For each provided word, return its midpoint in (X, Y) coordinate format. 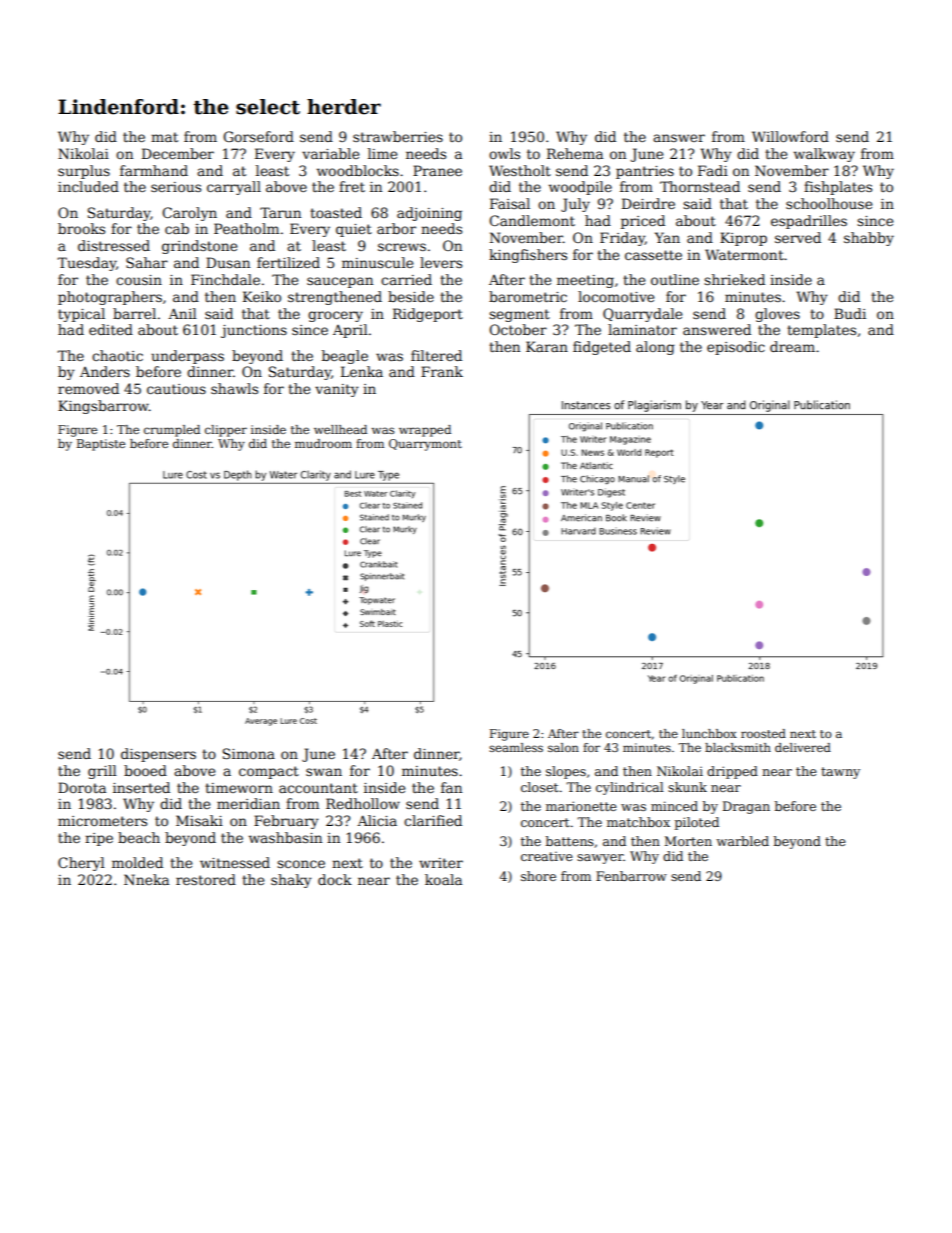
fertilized (288, 262)
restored (206, 879)
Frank (442, 371)
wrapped (425, 431)
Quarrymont (425, 445)
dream (792, 346)
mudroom (323, 443)
